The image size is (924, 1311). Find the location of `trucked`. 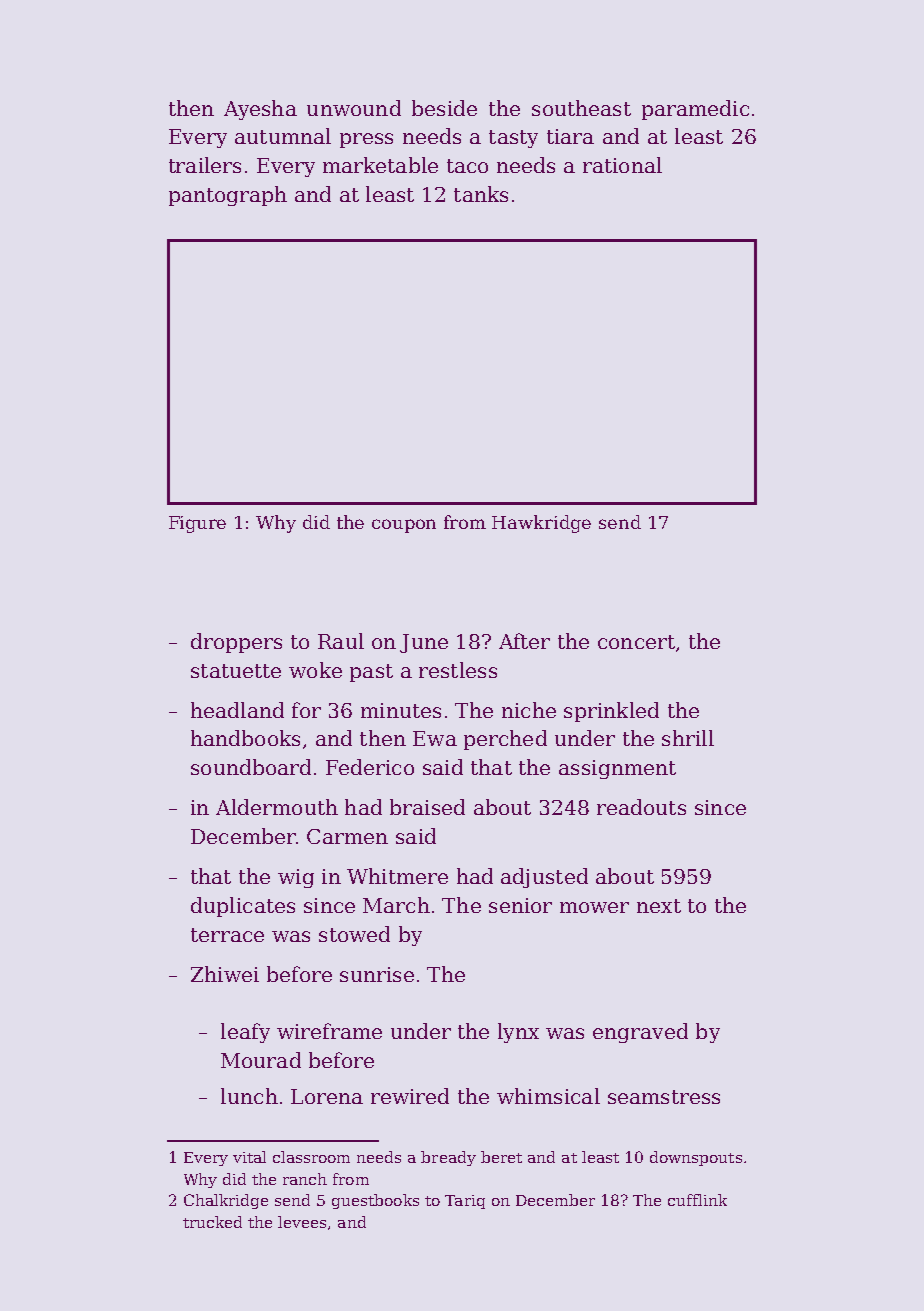

trucked is located at coordinates (212, 1222).
